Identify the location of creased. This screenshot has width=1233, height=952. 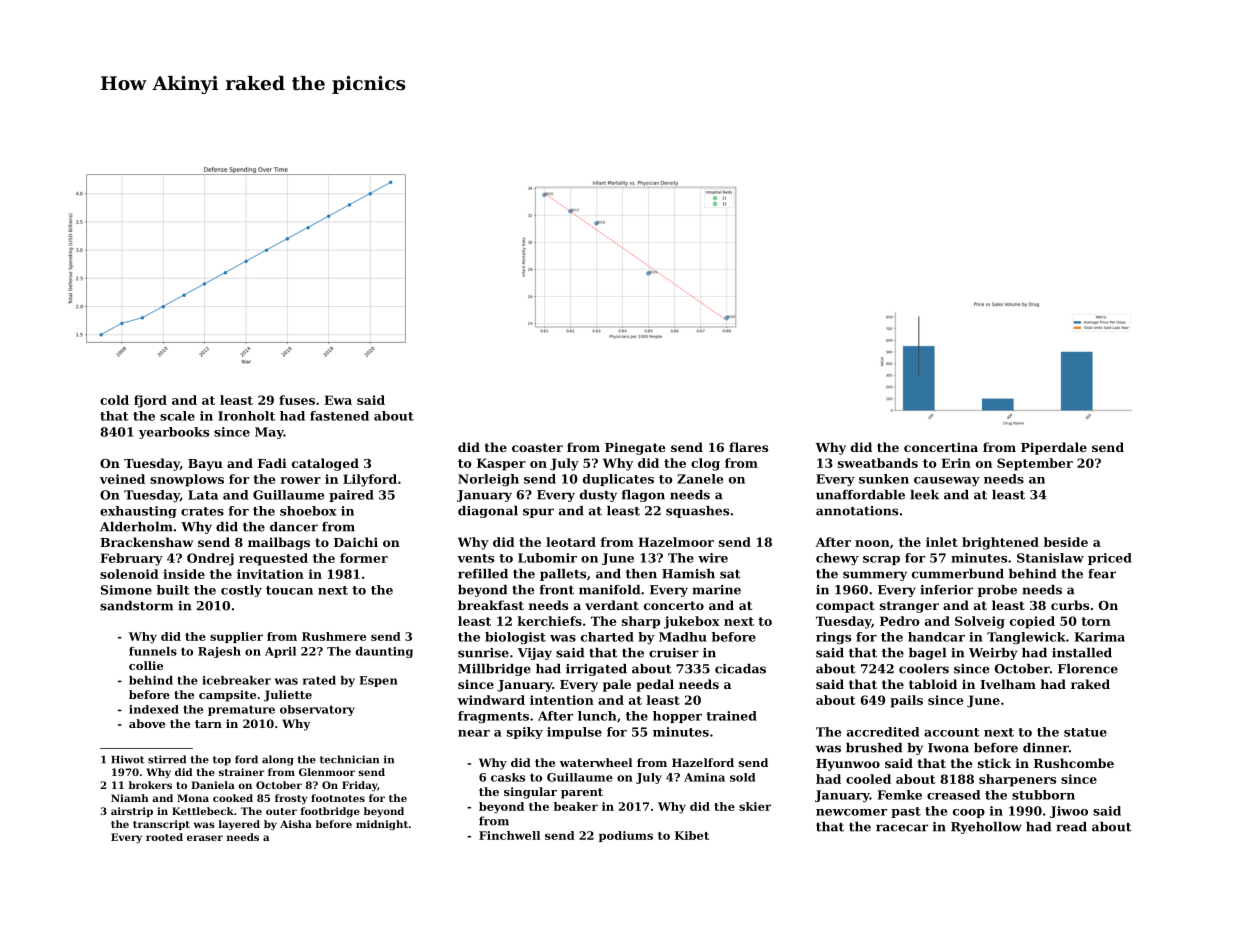
(953, 795).
